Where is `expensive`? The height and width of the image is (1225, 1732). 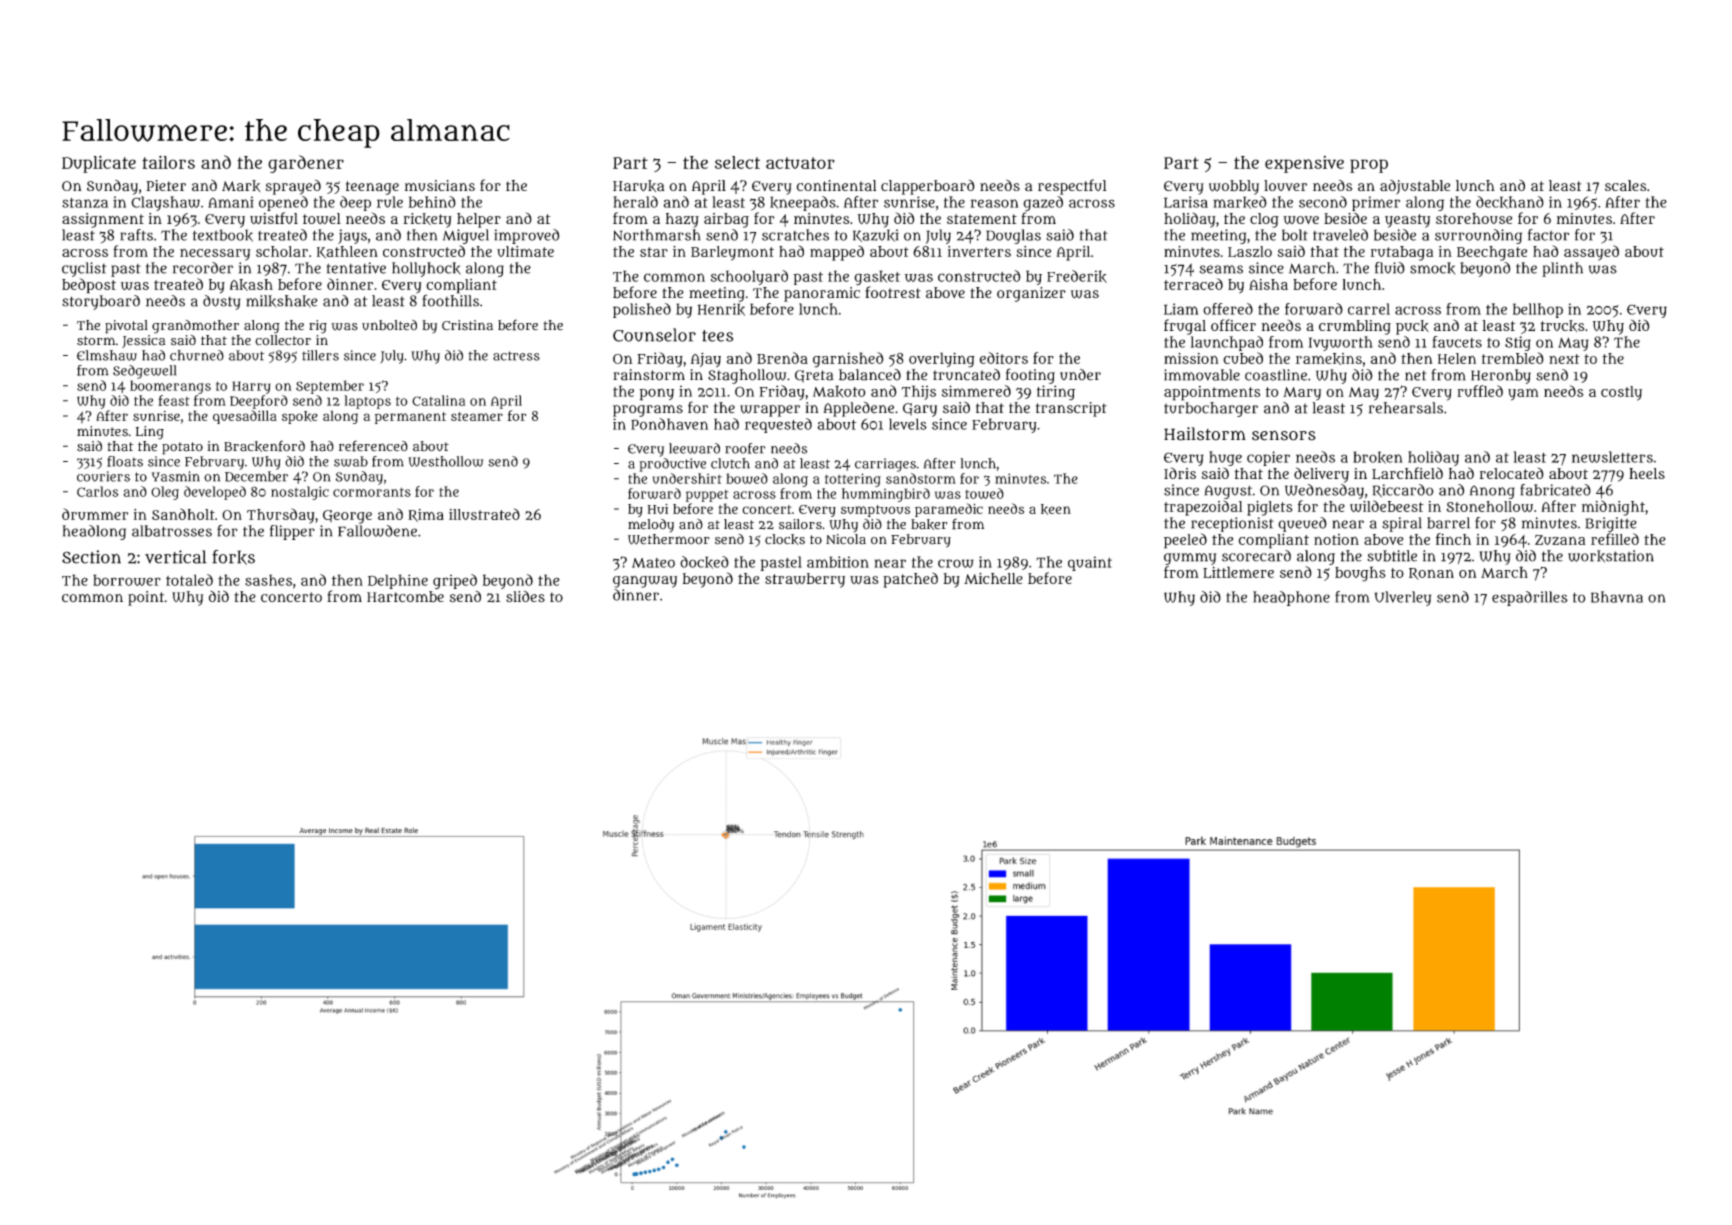
expensive is located at coordinates (1304, 164).
